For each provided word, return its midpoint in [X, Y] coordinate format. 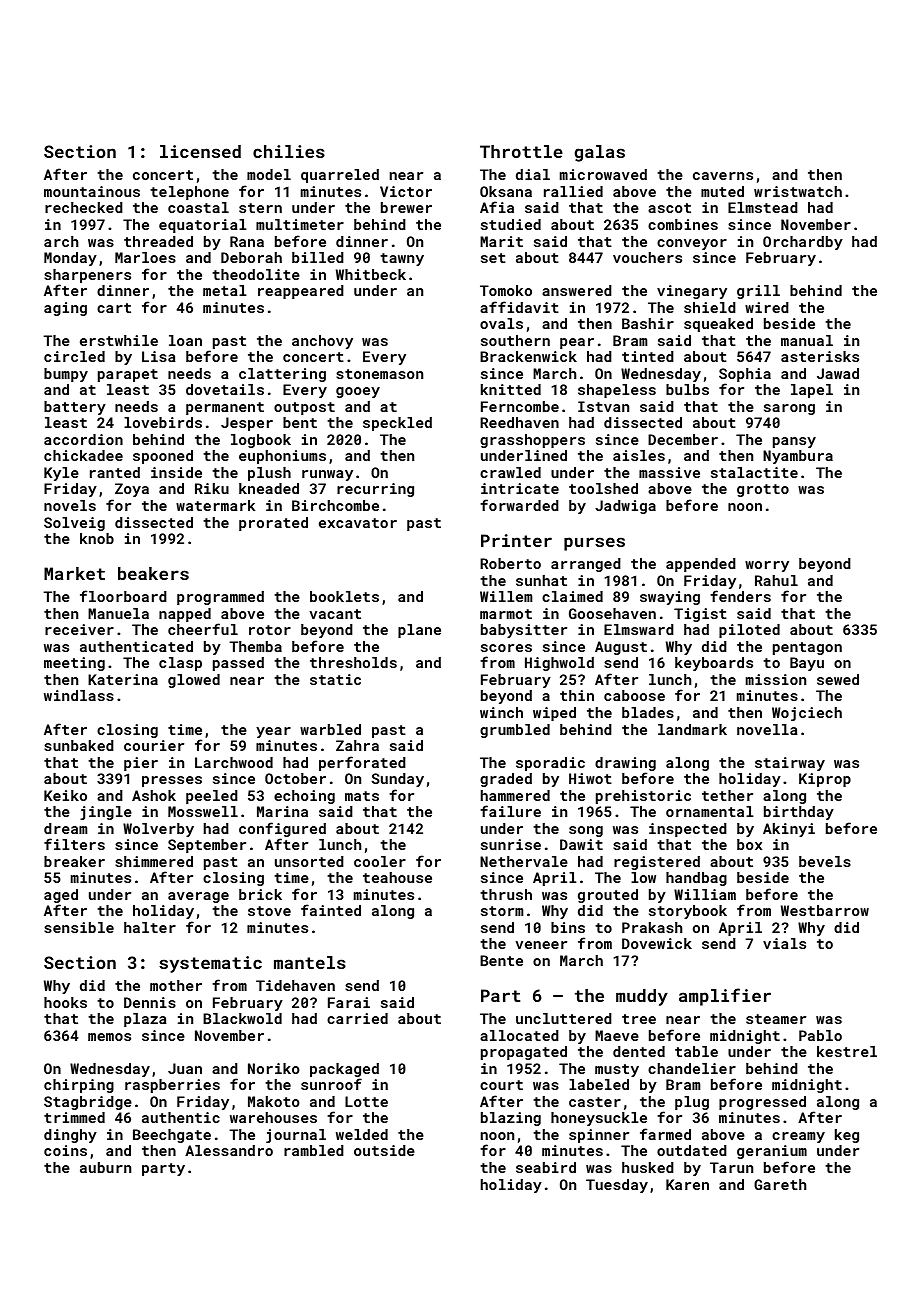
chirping [79, 1086]
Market [74, 573]
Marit [501, 241]
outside [384, 1150]
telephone [189, 193]
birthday [799, 813]
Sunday [397, 780]
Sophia [745, 375]
